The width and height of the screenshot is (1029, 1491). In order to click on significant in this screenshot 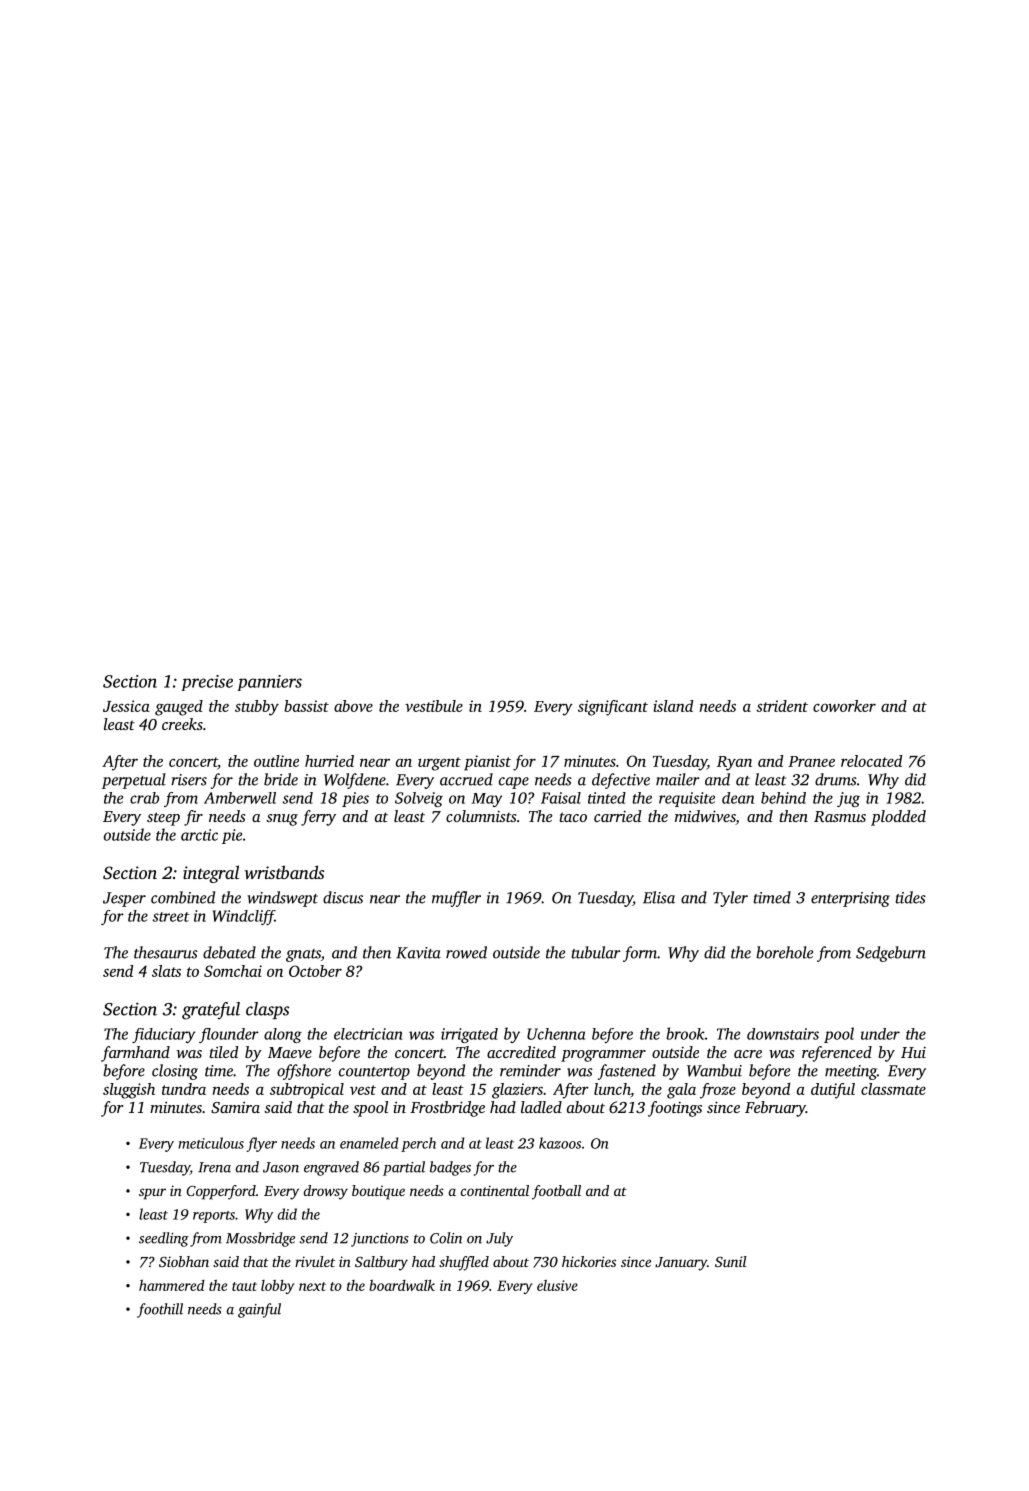, I will do `click(613, 708)`.
